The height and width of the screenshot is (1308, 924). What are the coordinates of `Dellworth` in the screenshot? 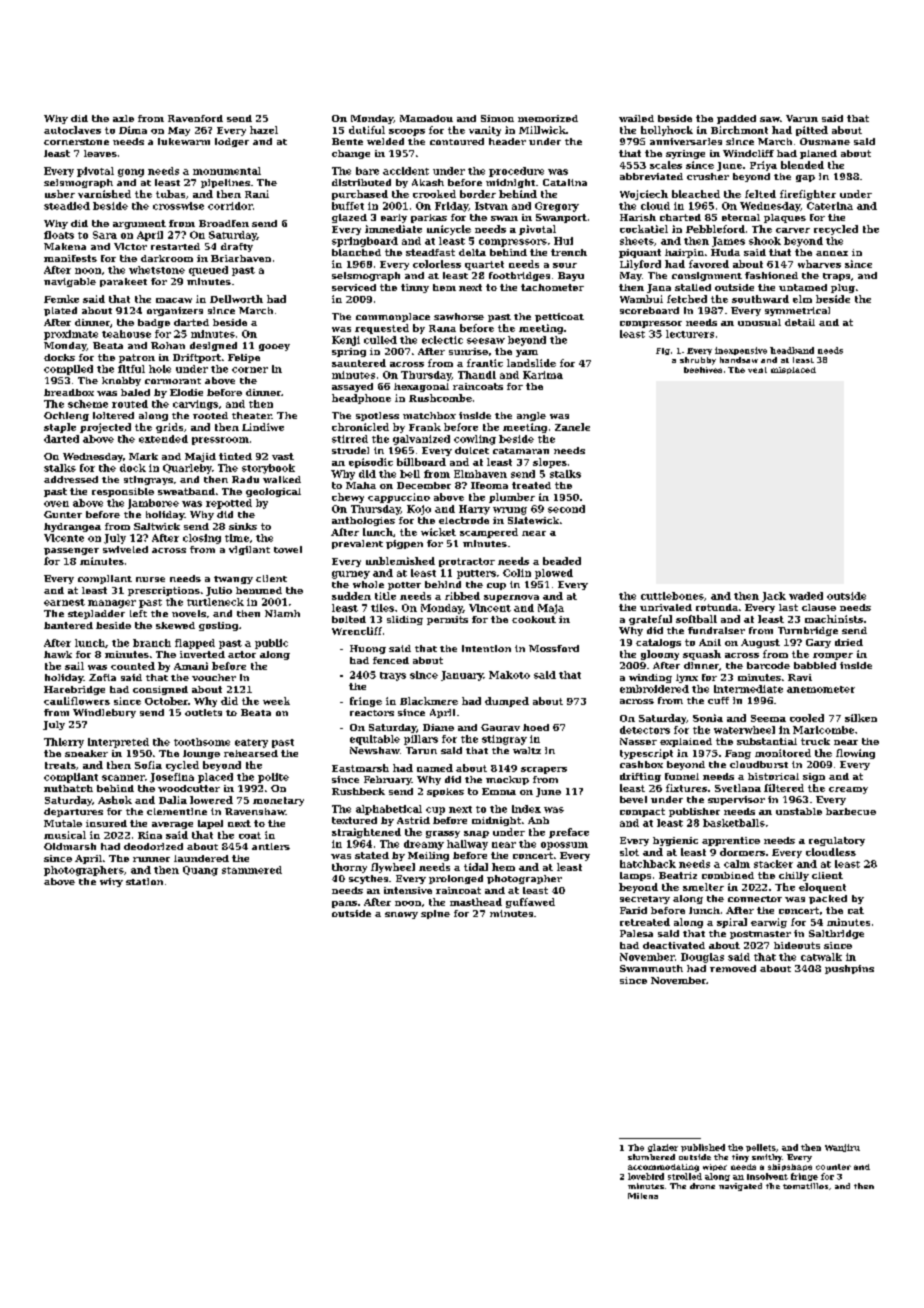 It's located at (236, 299).
